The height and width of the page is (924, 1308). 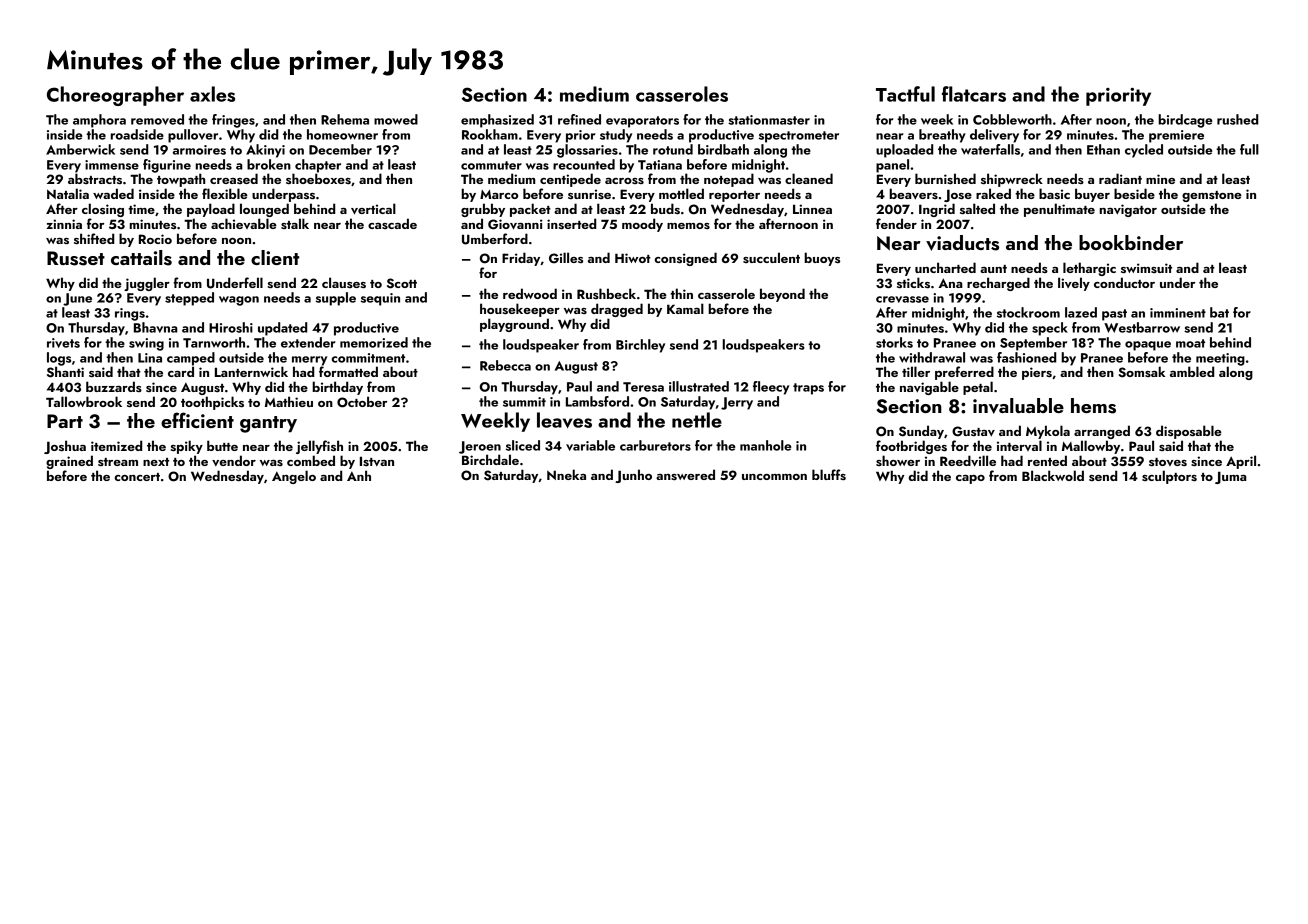 I want to click on stockroom, so click(x=1028, y=312).
